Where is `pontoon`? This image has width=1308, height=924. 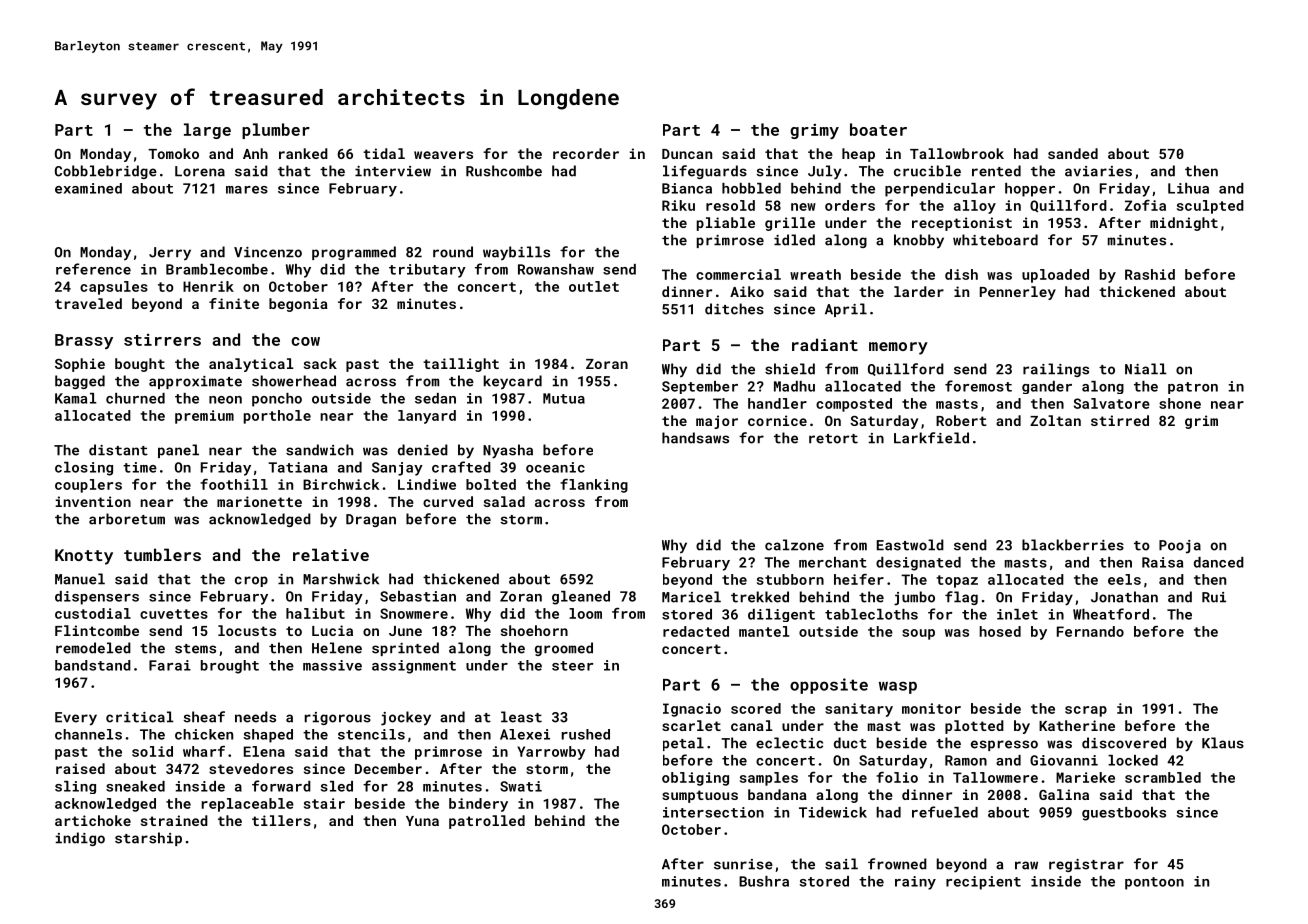 pontoon is located at coordinates (1154, 883).
